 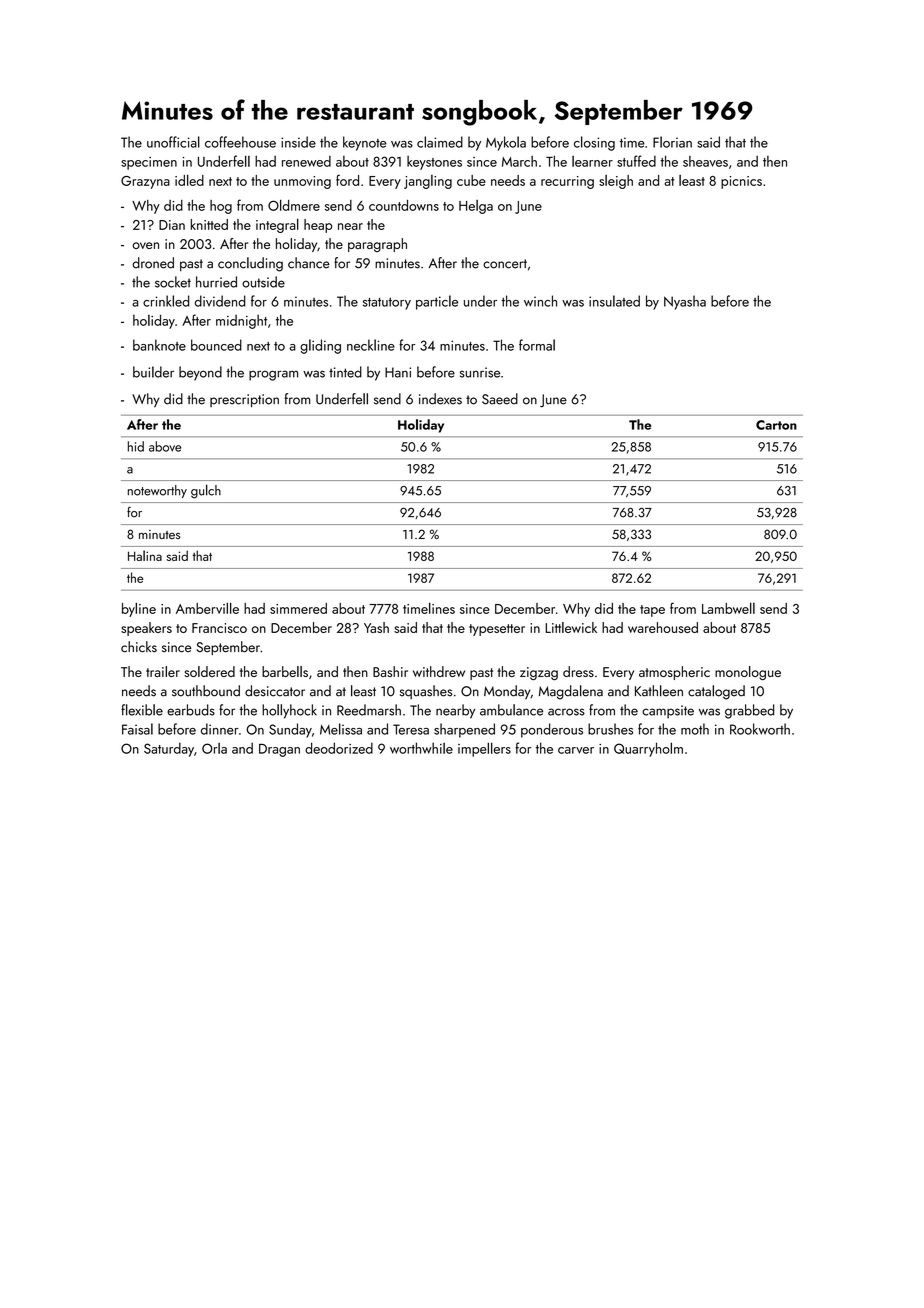 I want to click on Littlewick, so click(x=571, y=627).
